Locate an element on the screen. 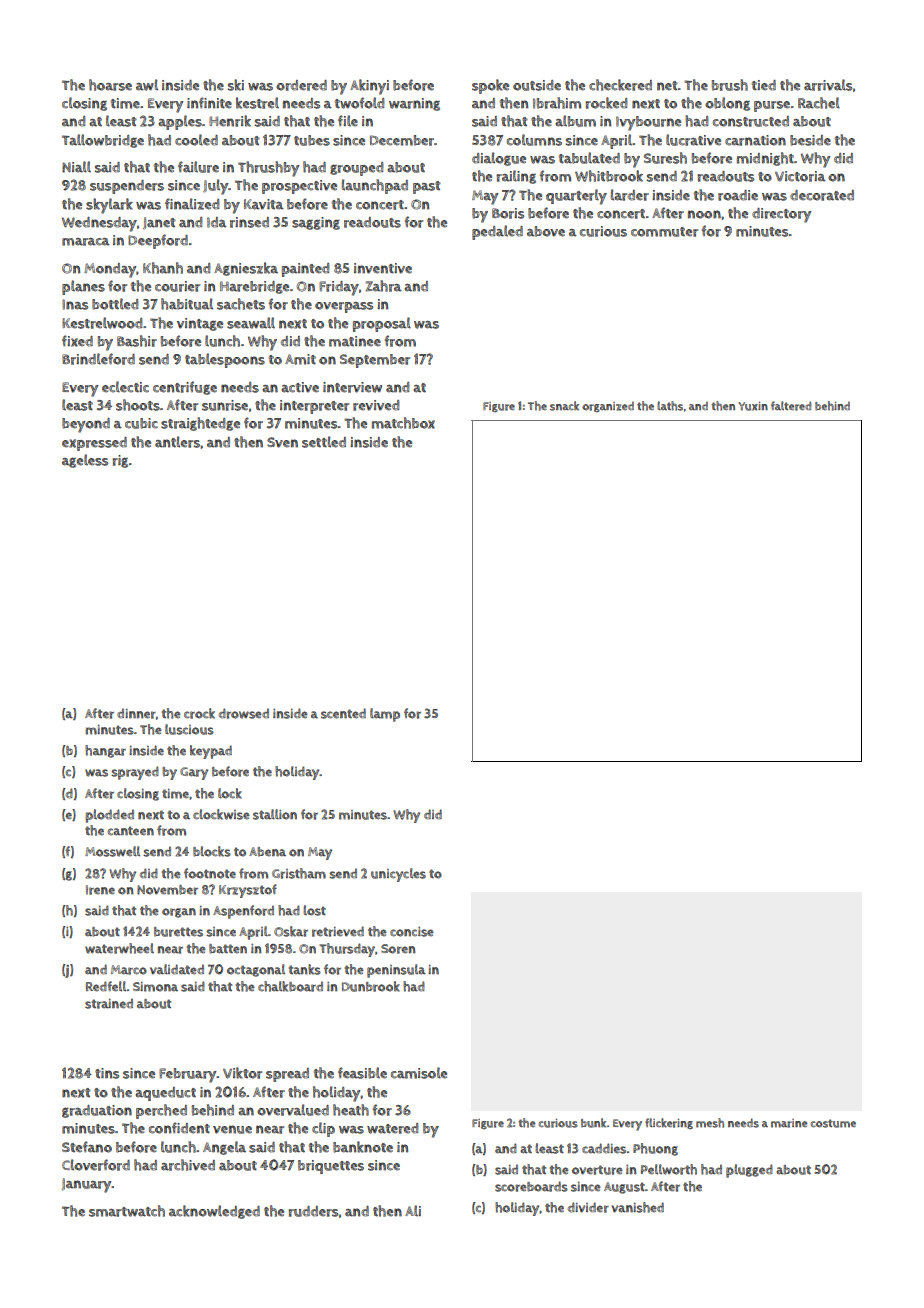 The width and height of the screenshot is (924, 1308). matchbox is located at coordinates (403, 423).
